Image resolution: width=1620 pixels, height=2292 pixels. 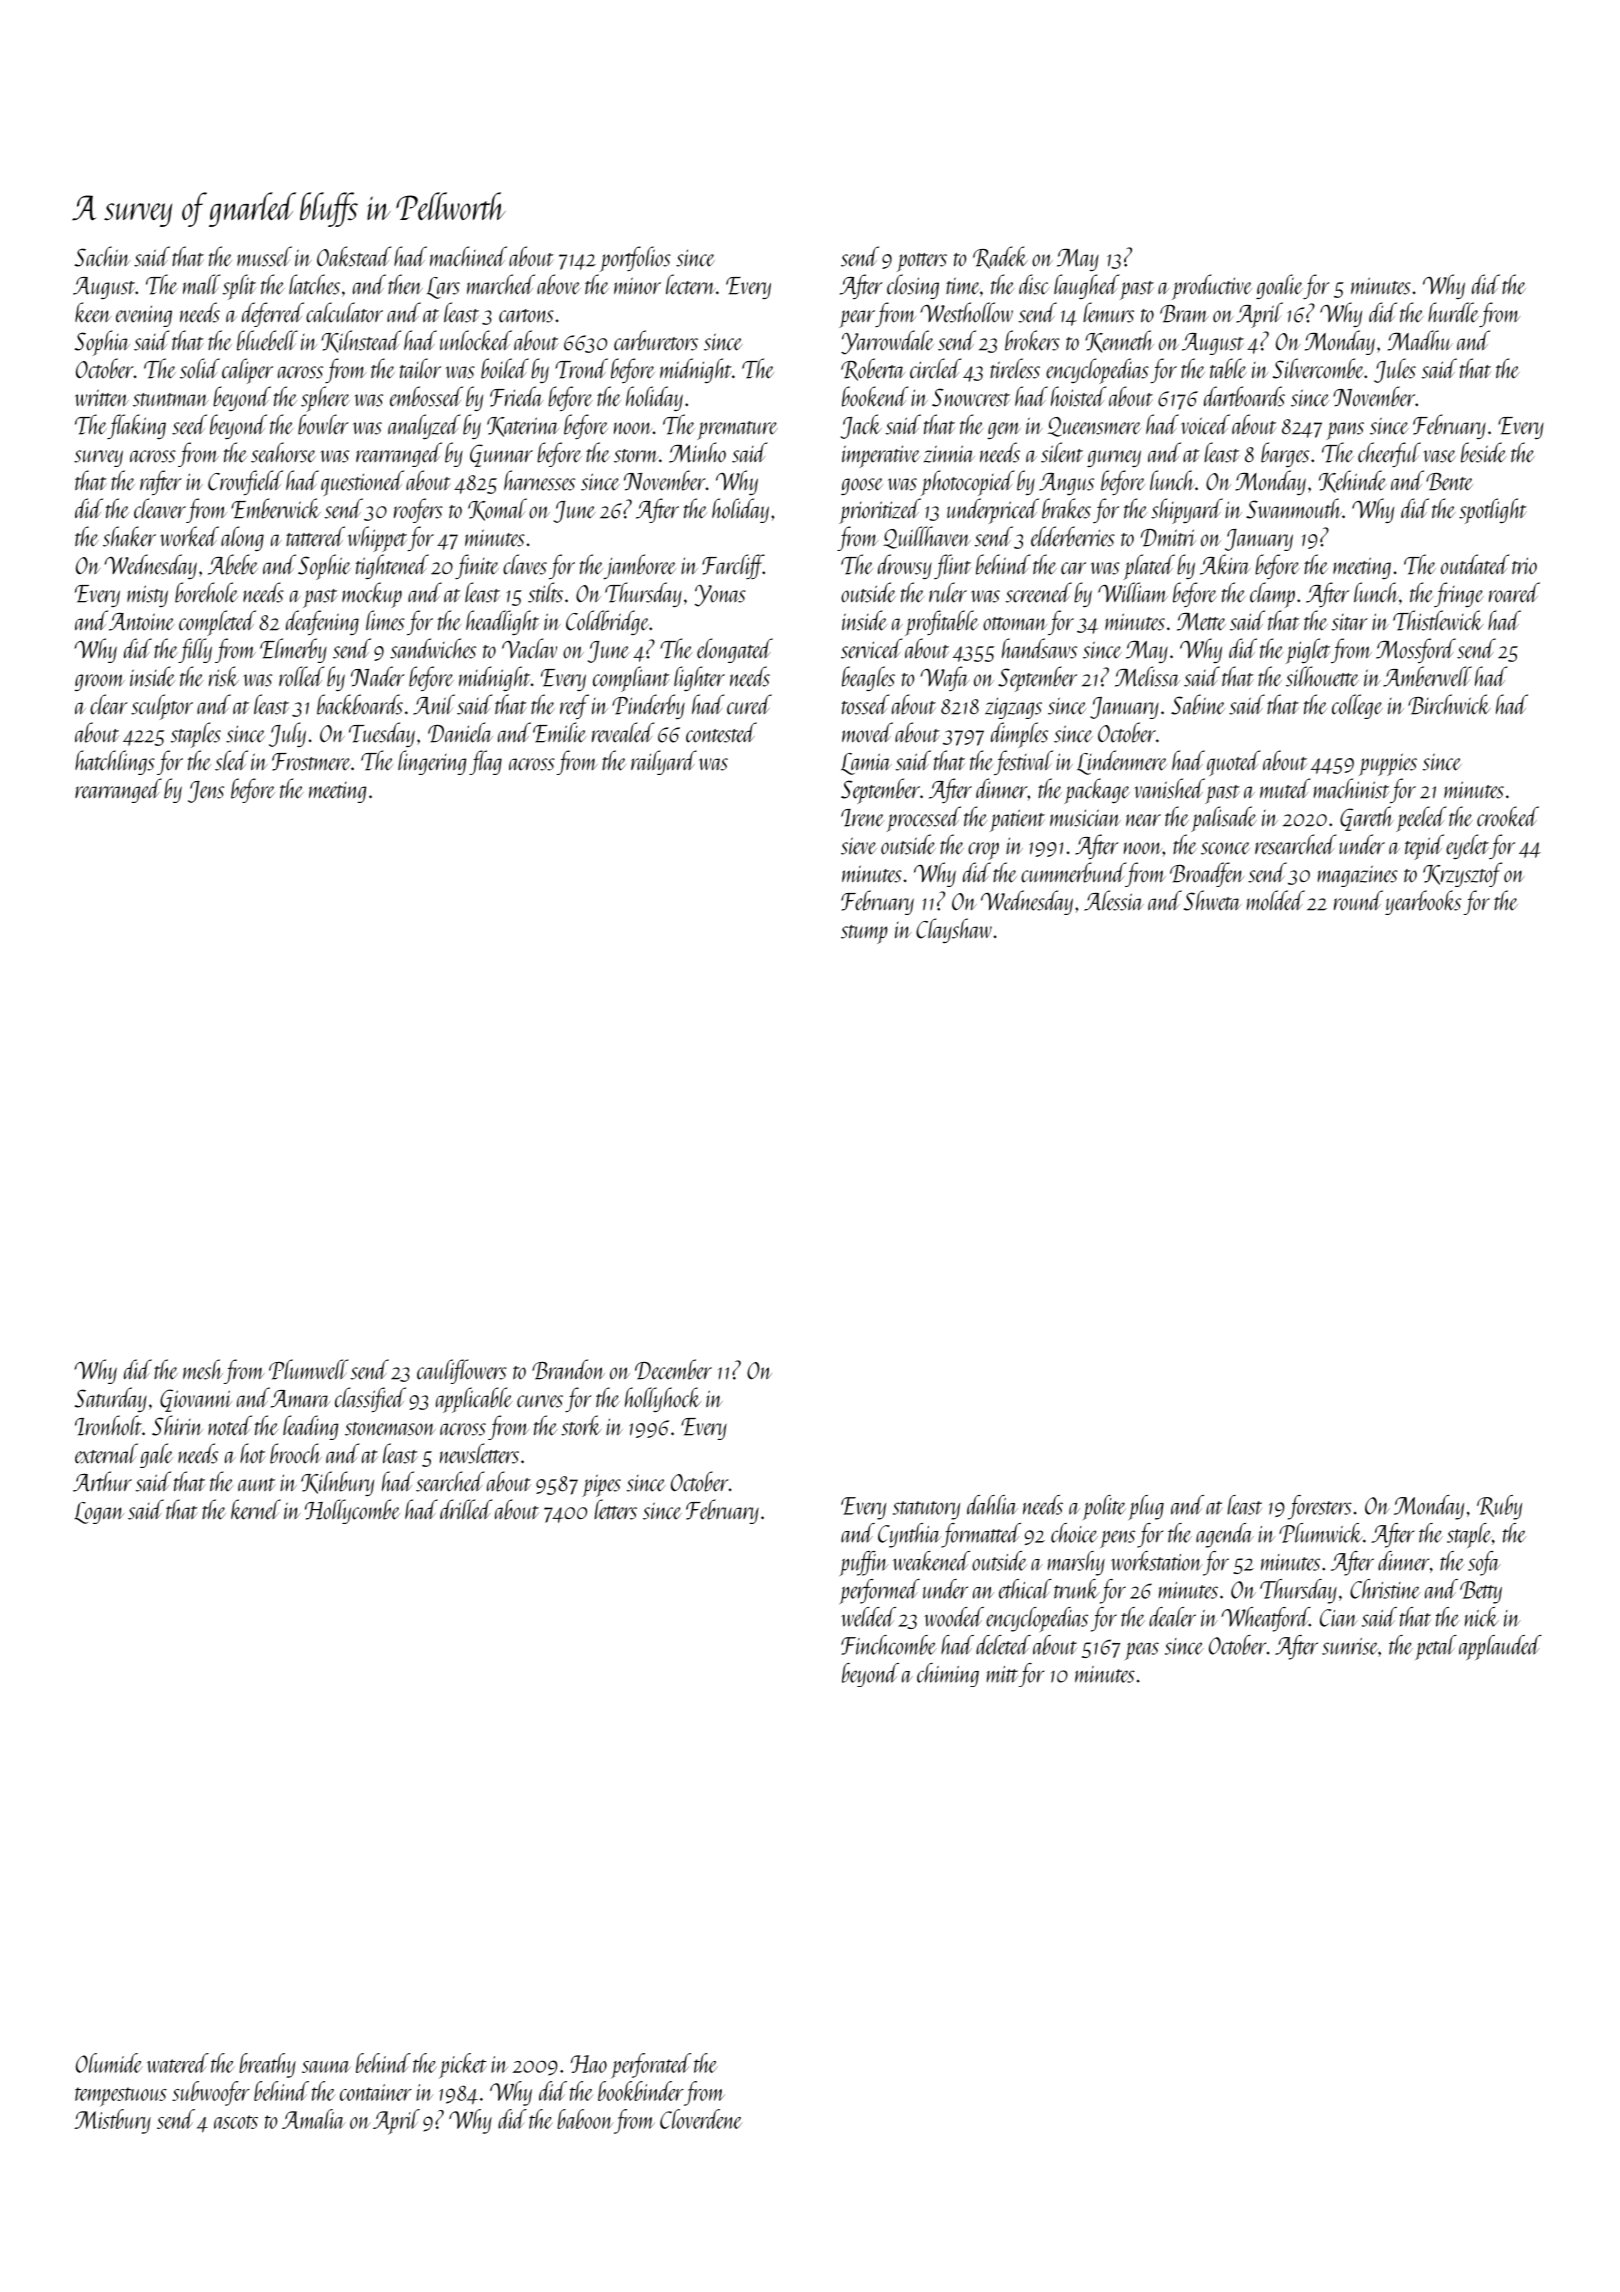 I want to click on Hollycombe, so click(x=352, y=1511).
